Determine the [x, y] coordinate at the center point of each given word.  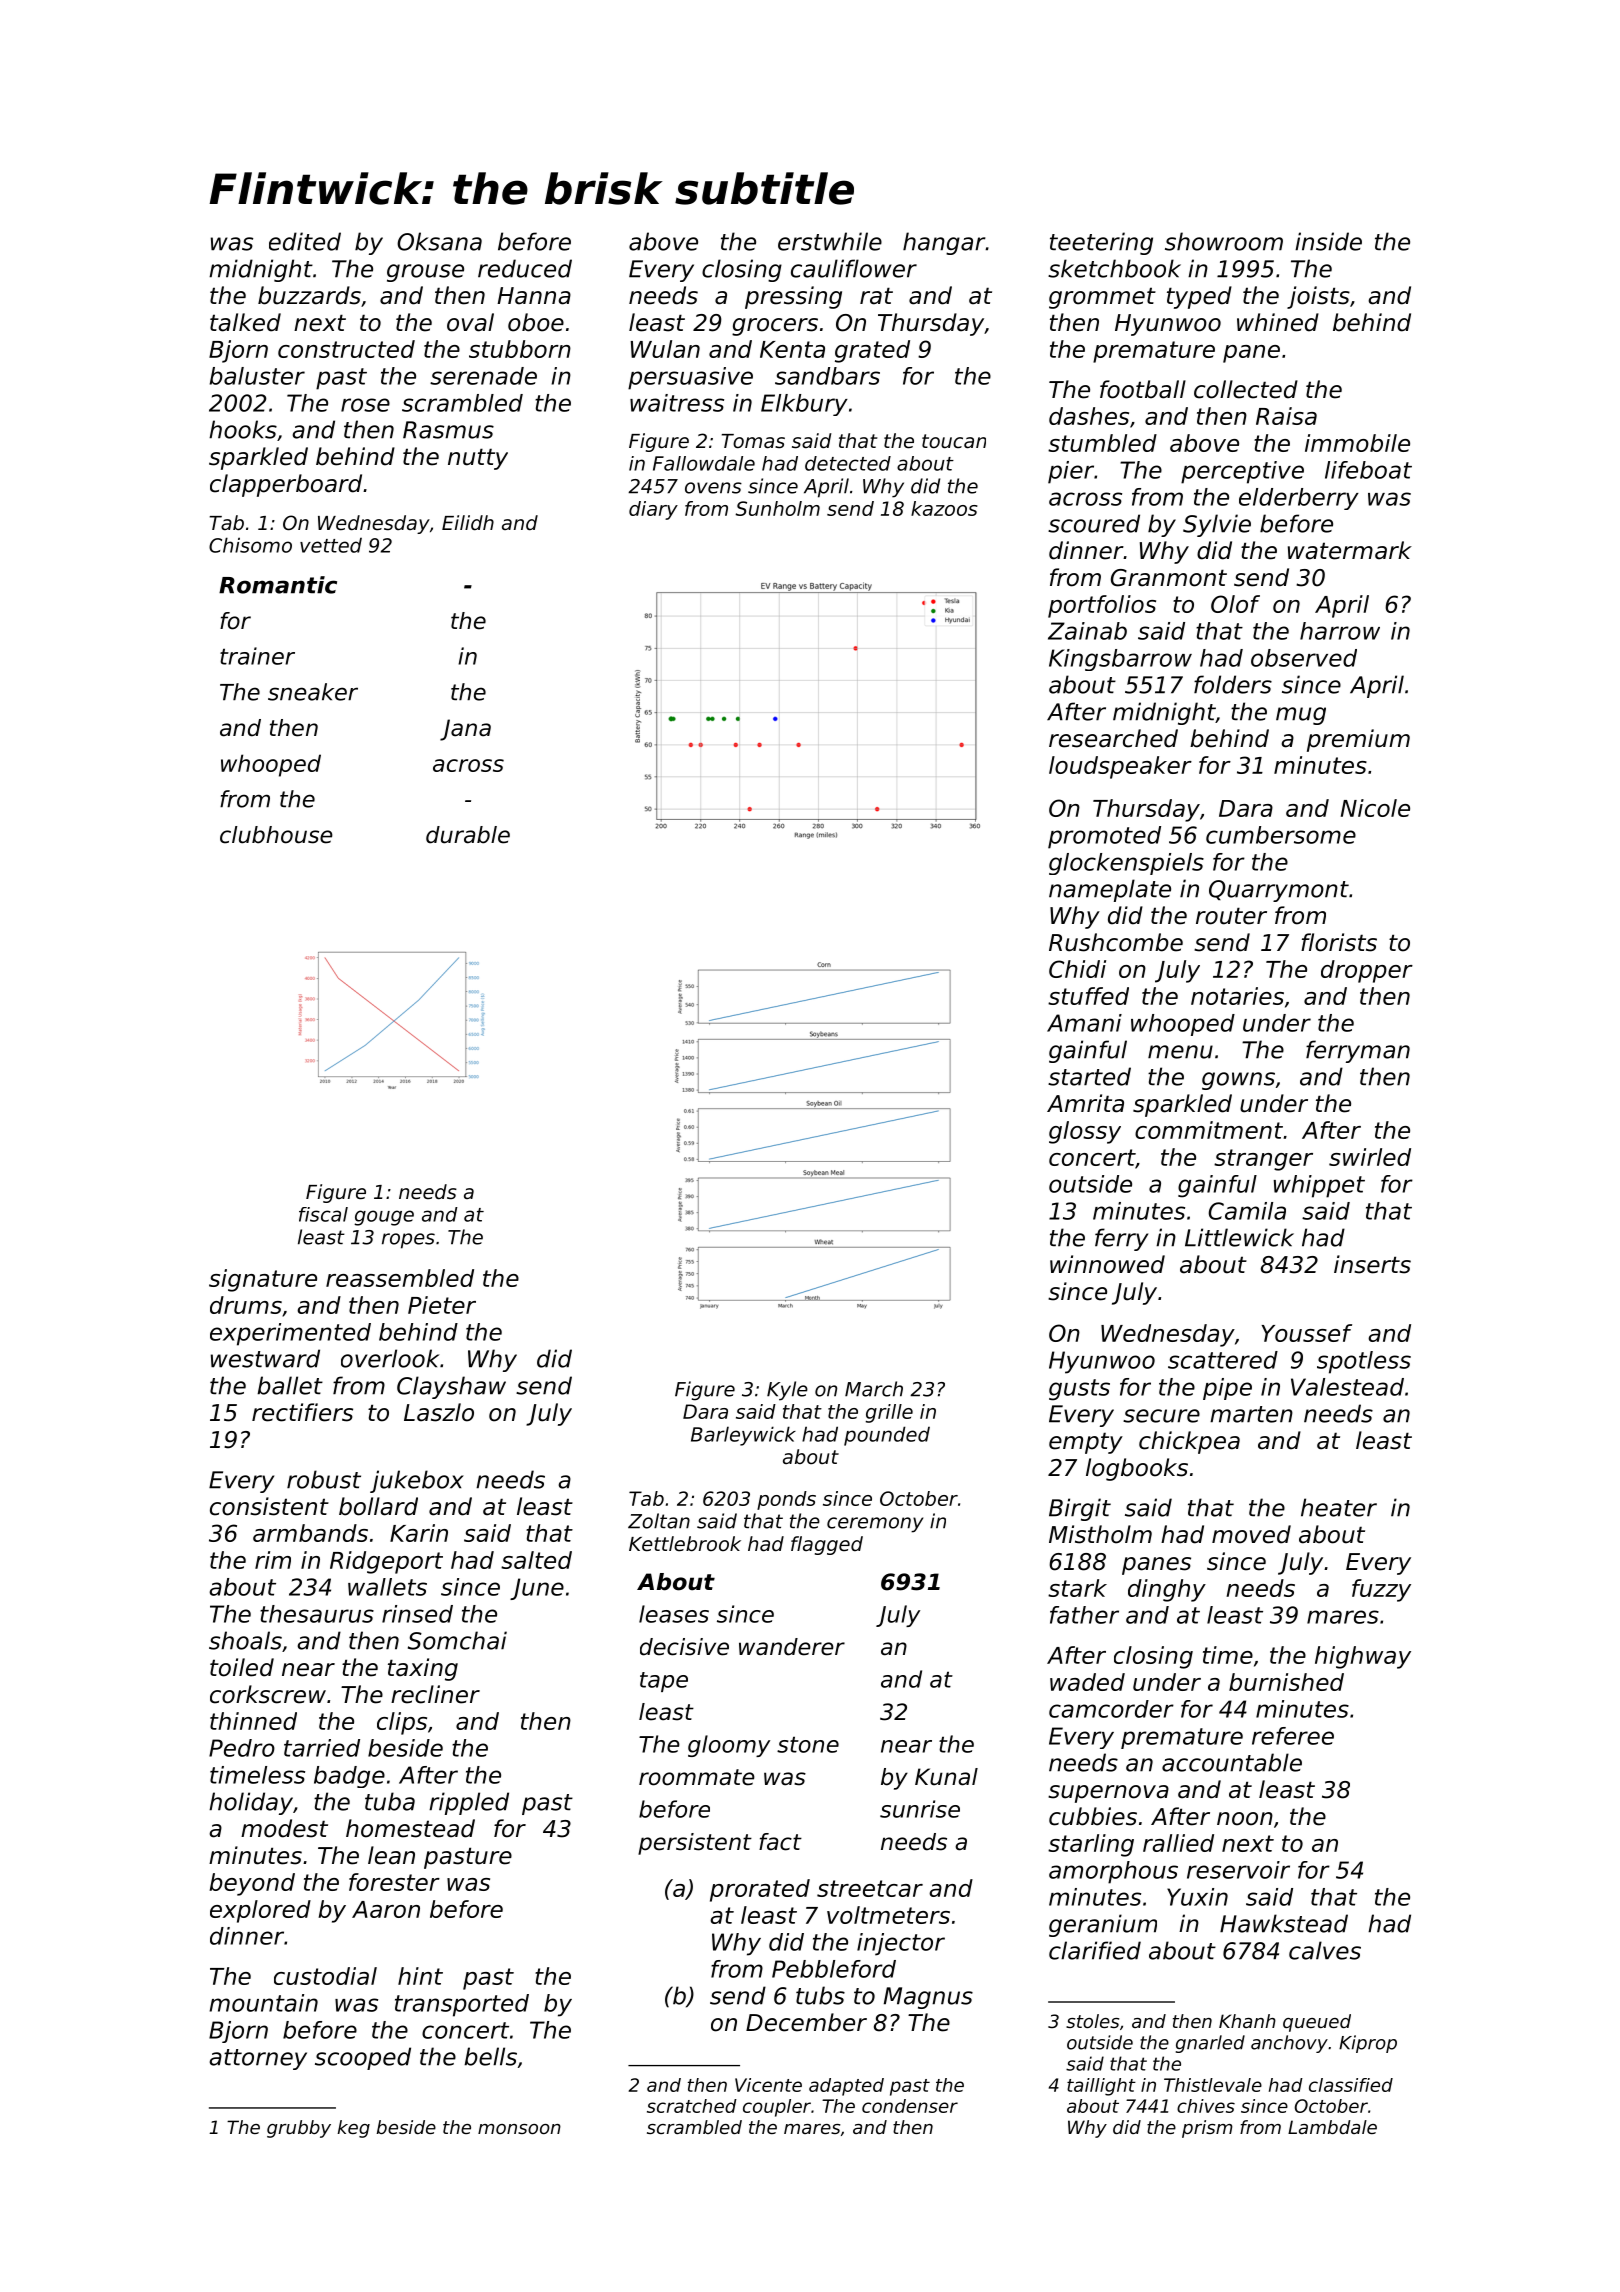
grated [872, 351]
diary [653, 510]
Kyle [787, 1391]
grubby [299, 2129]
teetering [1101, 243]
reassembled [400, 1278]
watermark [1350, 550]
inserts [1372, 1264]
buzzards [309, 295]
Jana [465, 730]
